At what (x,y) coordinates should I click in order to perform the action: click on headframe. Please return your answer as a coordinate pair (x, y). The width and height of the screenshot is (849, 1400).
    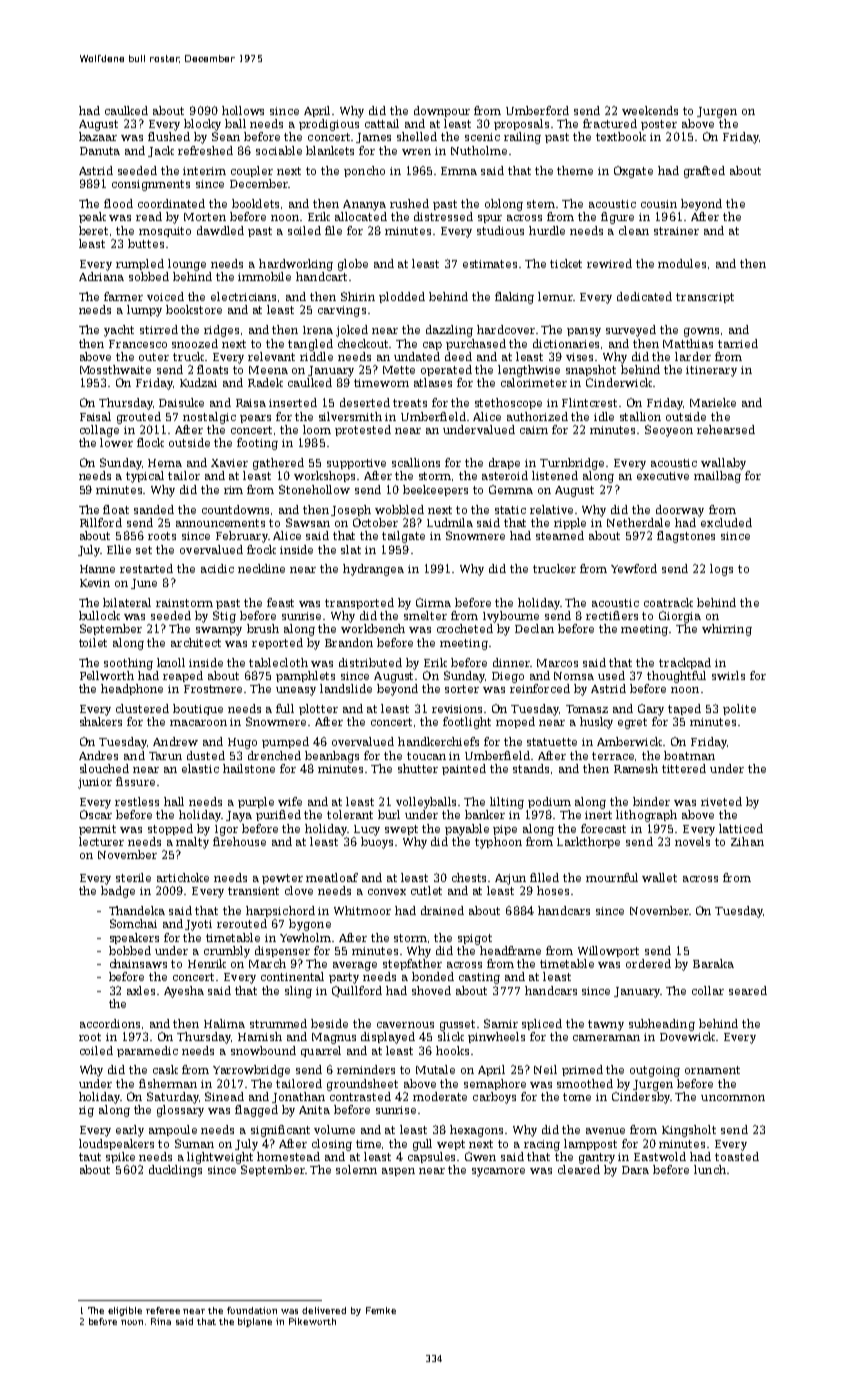
    Looking at the image, I should click on (510, 950).
